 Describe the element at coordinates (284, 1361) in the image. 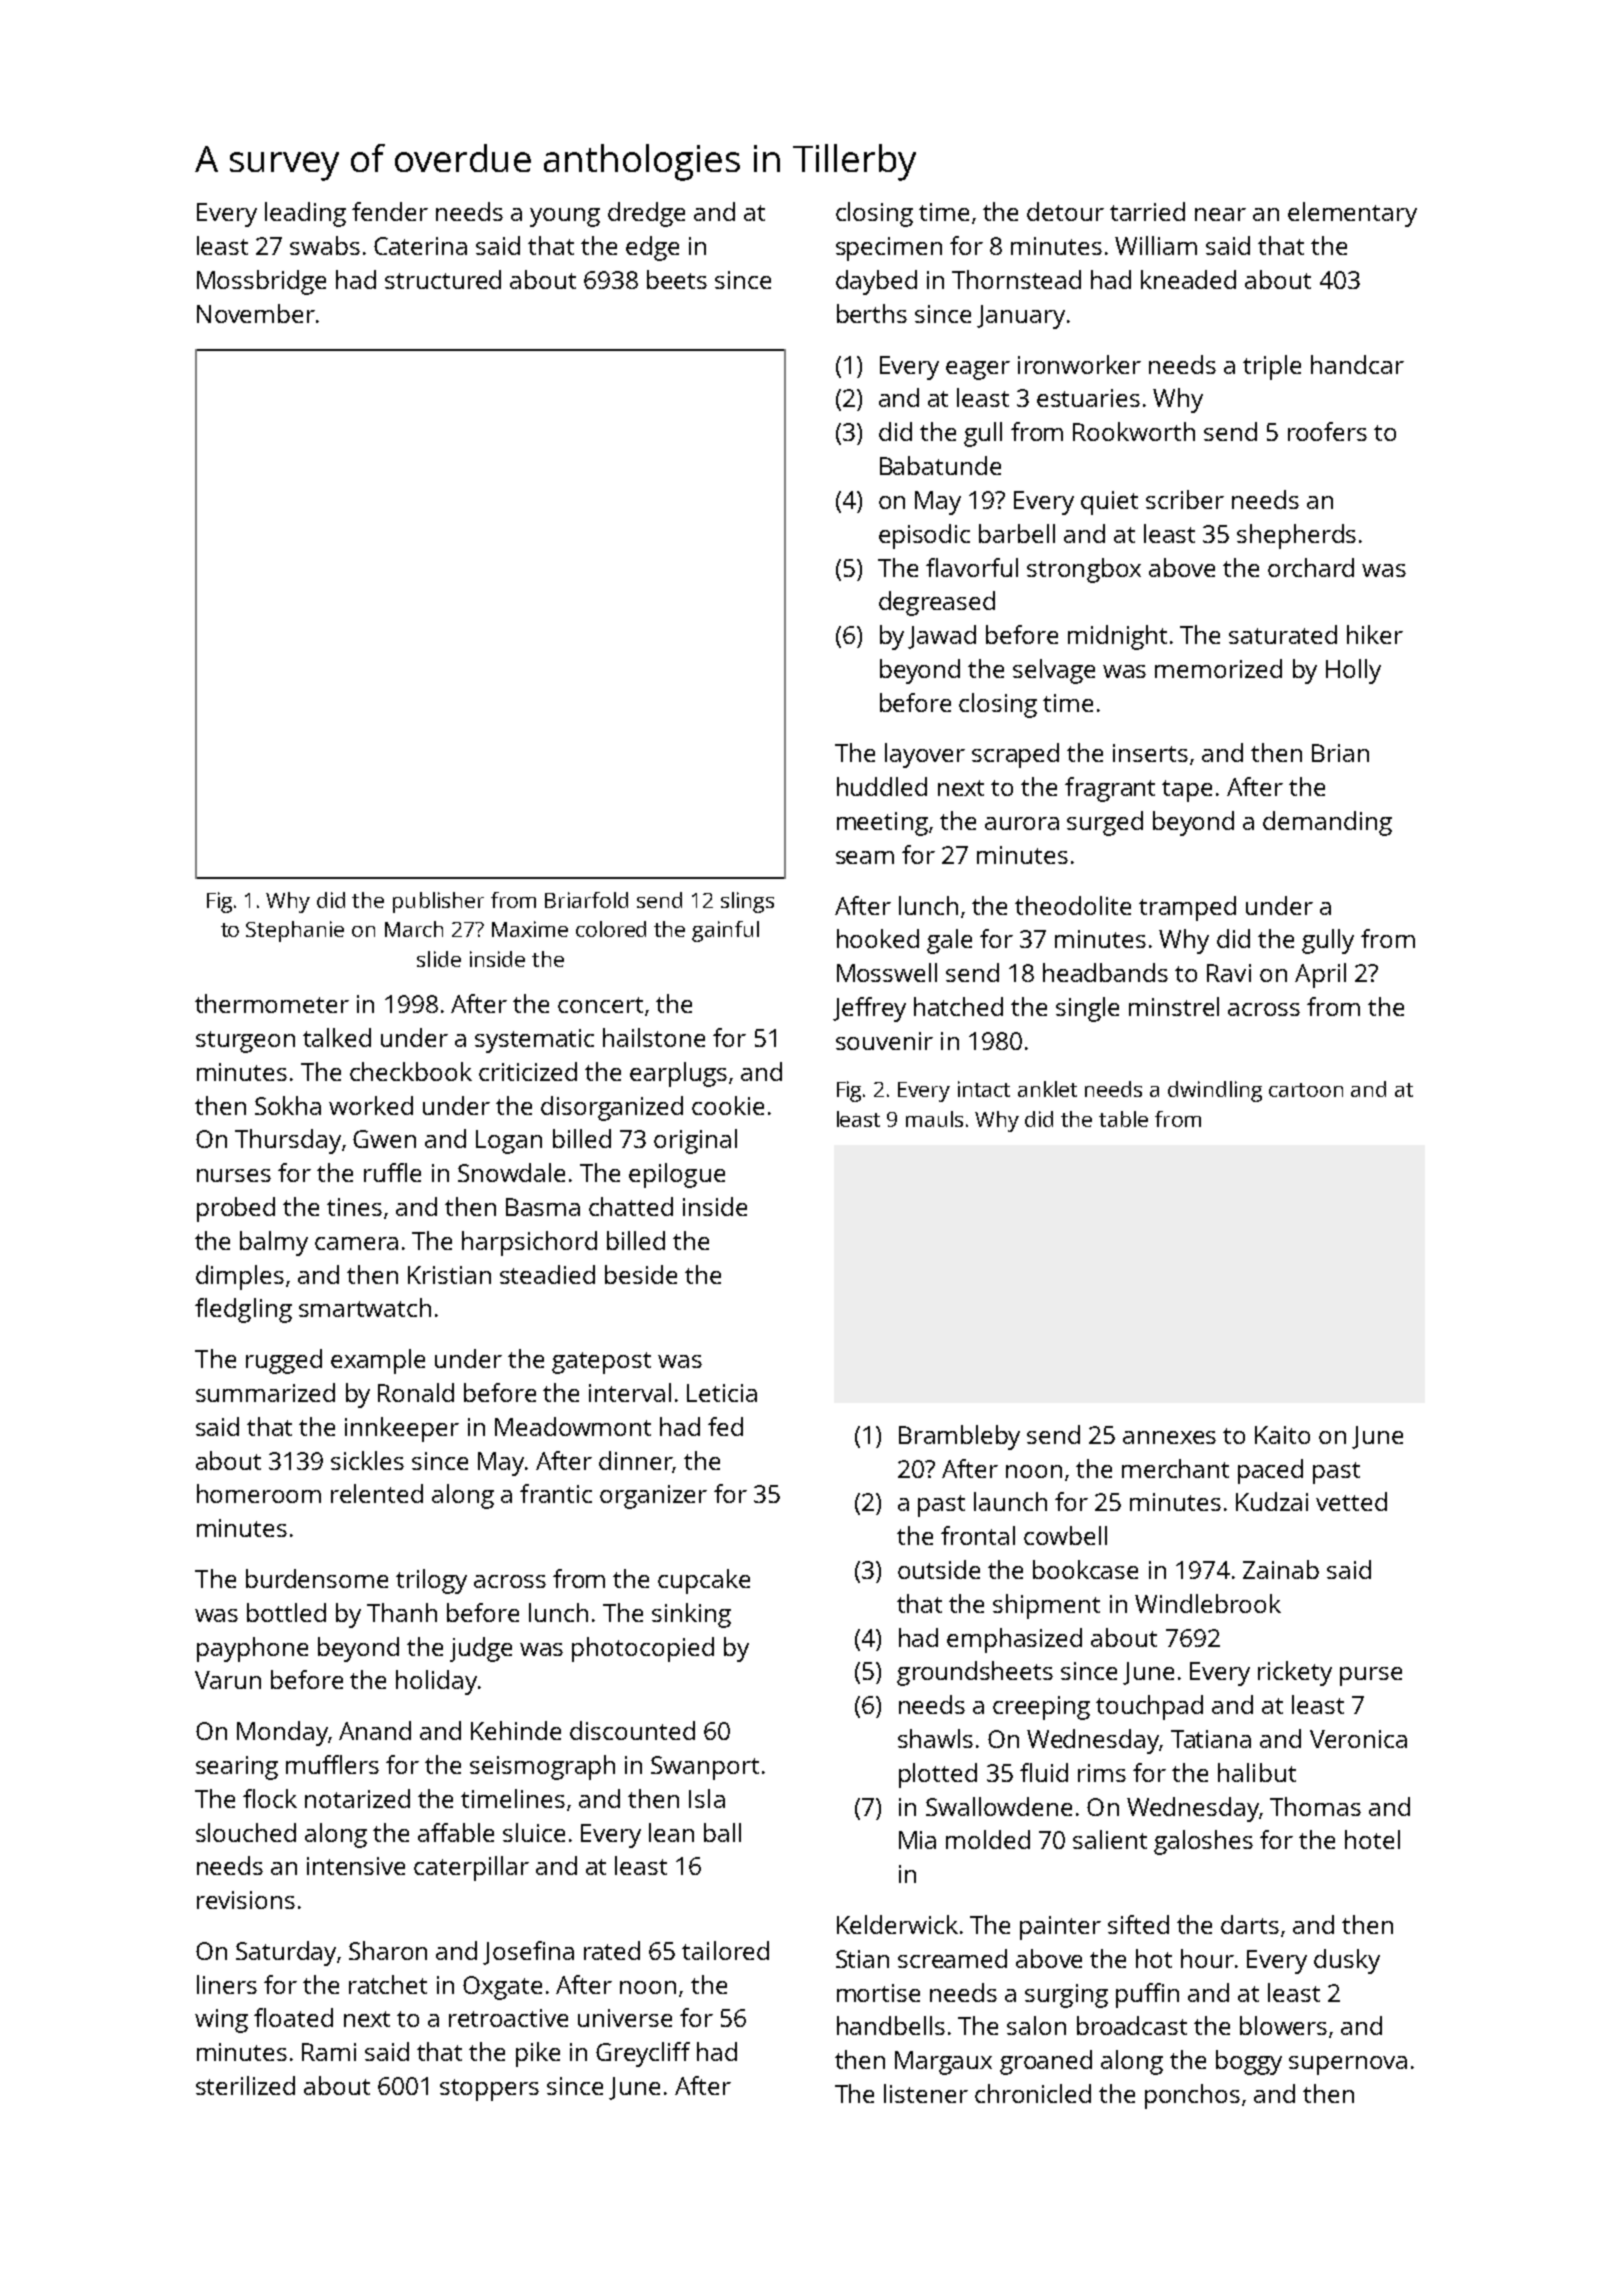

I see `rugged` at that location.
